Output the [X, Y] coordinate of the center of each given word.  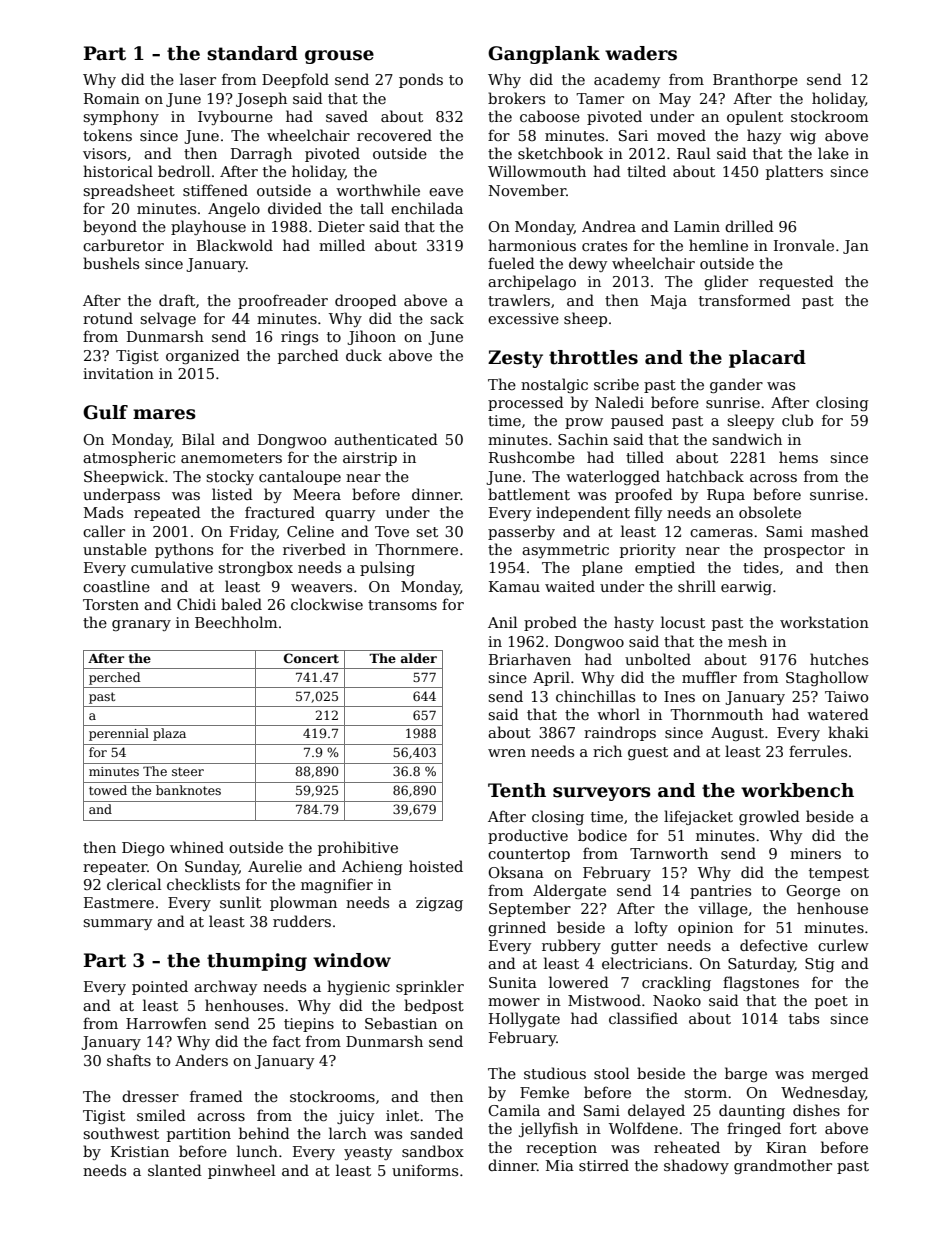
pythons [184, 550]
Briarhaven [530, 659]
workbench [797, 790]
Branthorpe [755, 80]
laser [198, 79]
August [737, 734]
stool [611, 1073]
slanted [175, 1170]
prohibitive [358, 848]
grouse [339, 57]
